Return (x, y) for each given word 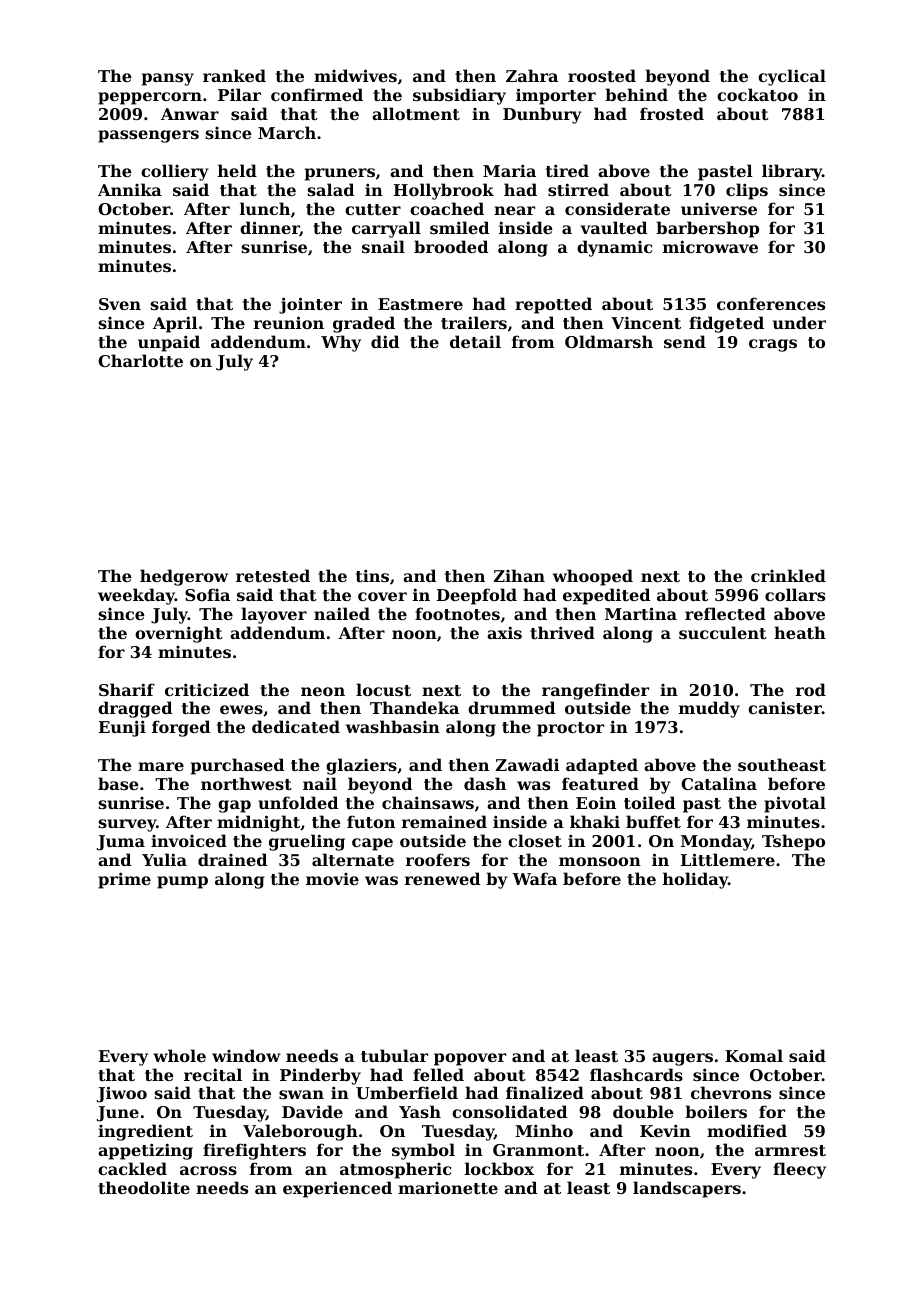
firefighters (254, 1151)
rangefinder (595, 691)
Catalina (719, 783)
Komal (754, 1055)
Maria (509, 170)
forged (181, 728)
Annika (130, 189)
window (246, 1055)
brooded (451, 246)
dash (485, 783)
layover (274, 615)
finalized (545, 1092)
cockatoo (757, 94)
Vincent (646, 323)
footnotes (457, 613)
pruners (340, 174)
